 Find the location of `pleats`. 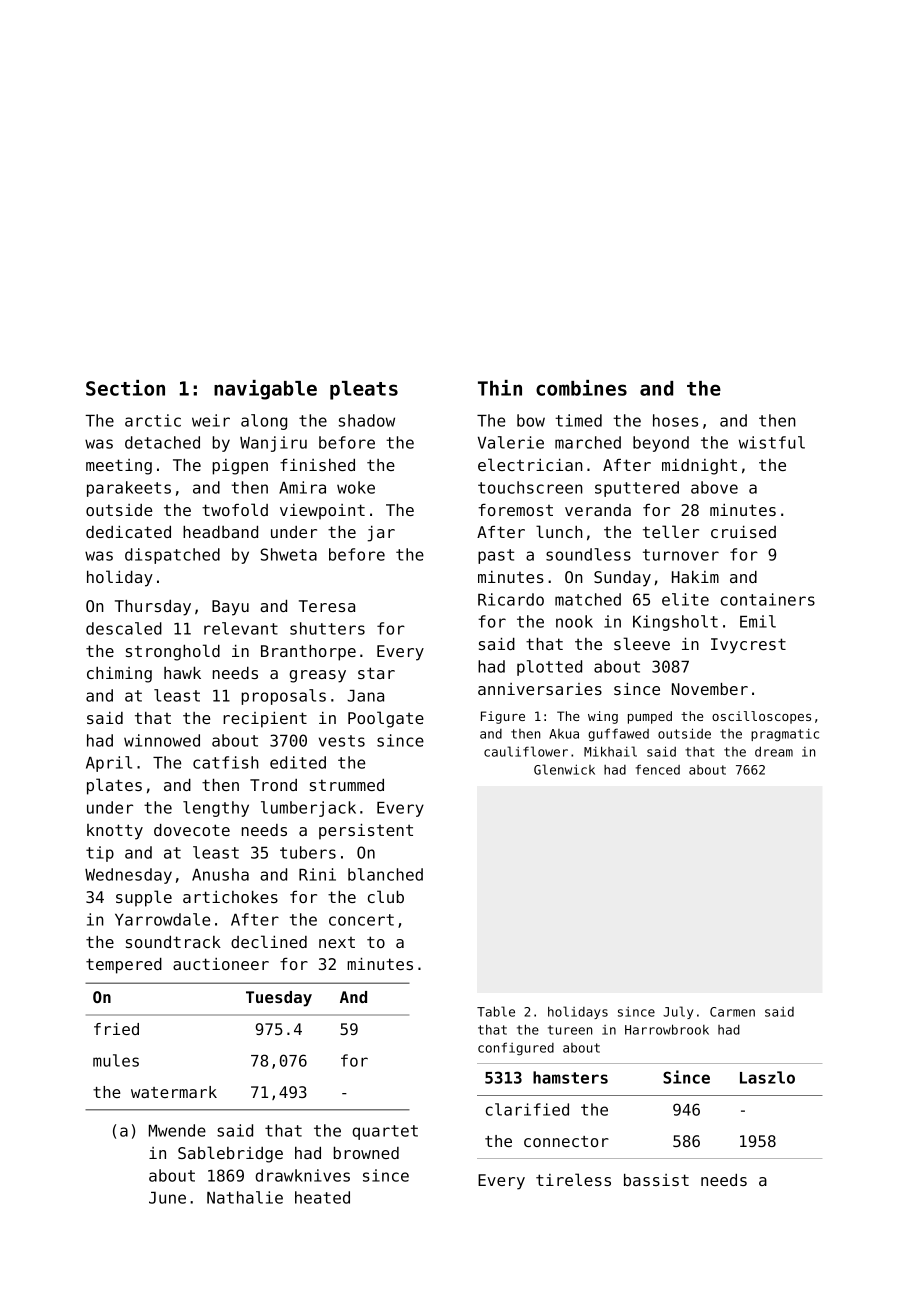

pleats is located at coordinates (364, 390).
